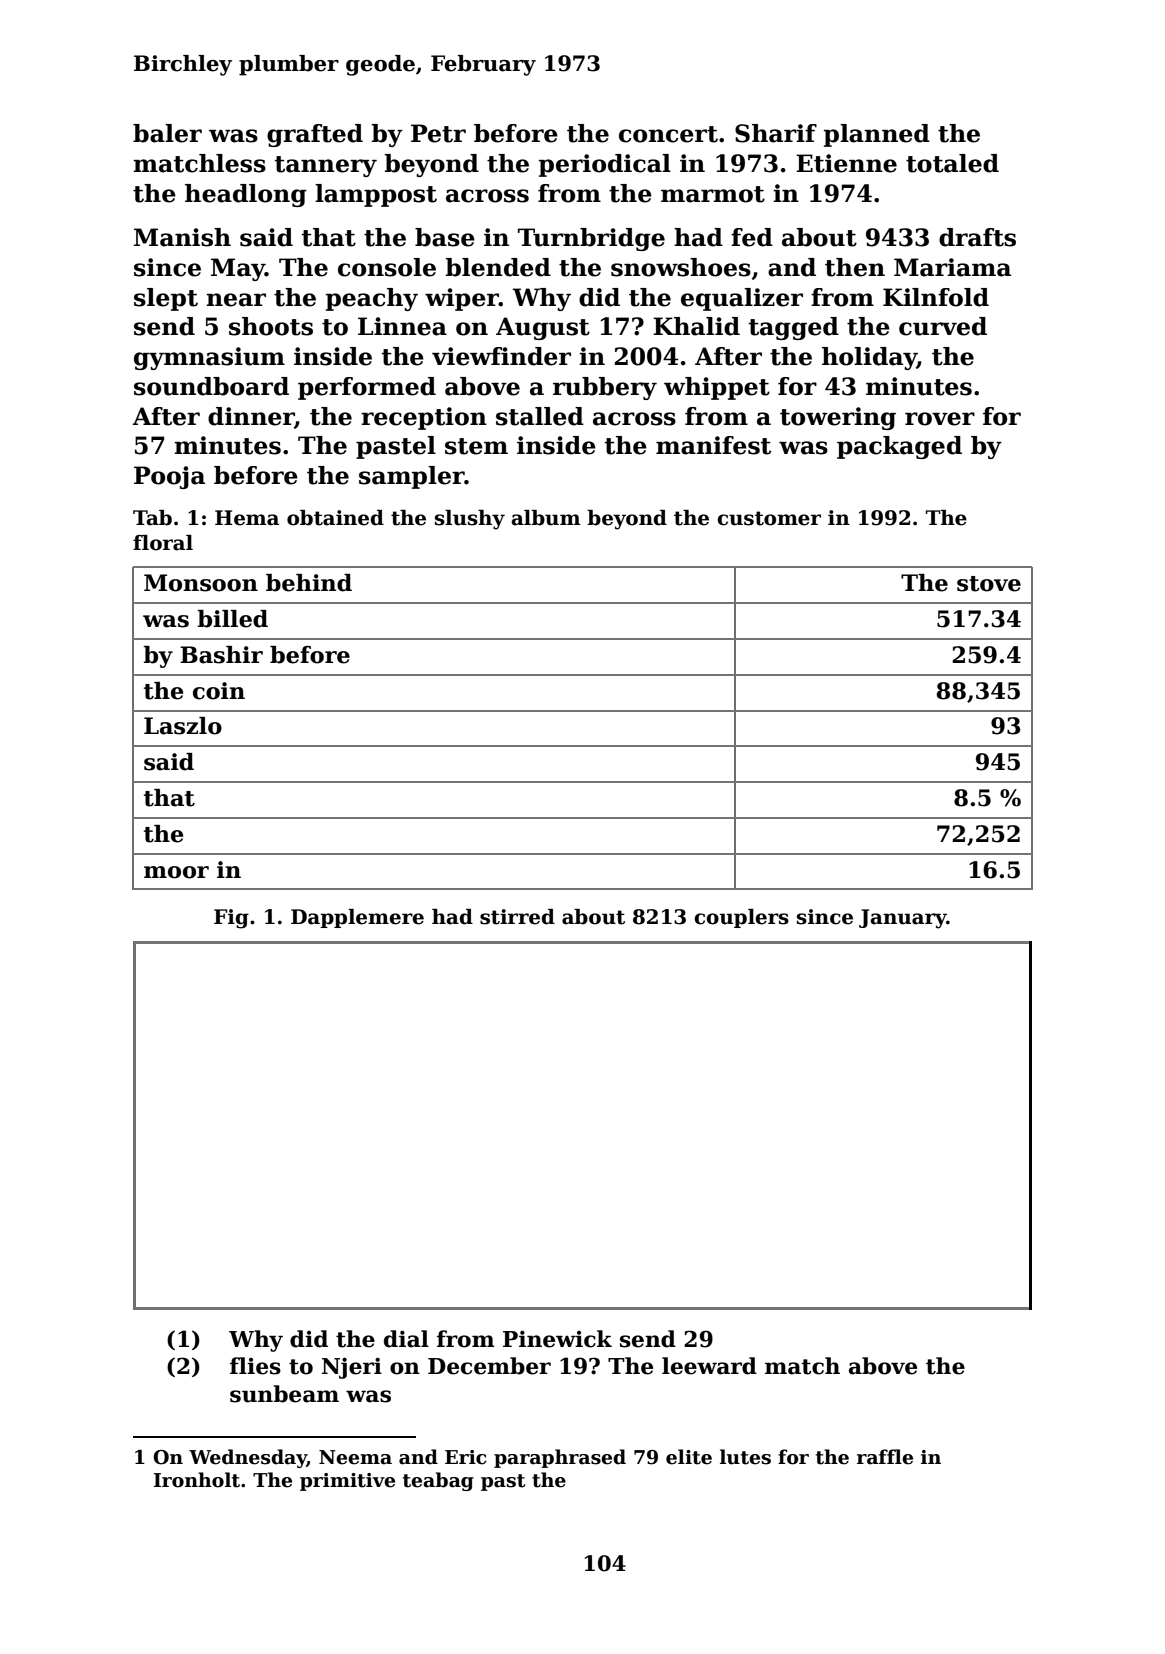  Describe the element at coordinates (560, 1458) in the page. I see `paraphrased` at that location.
